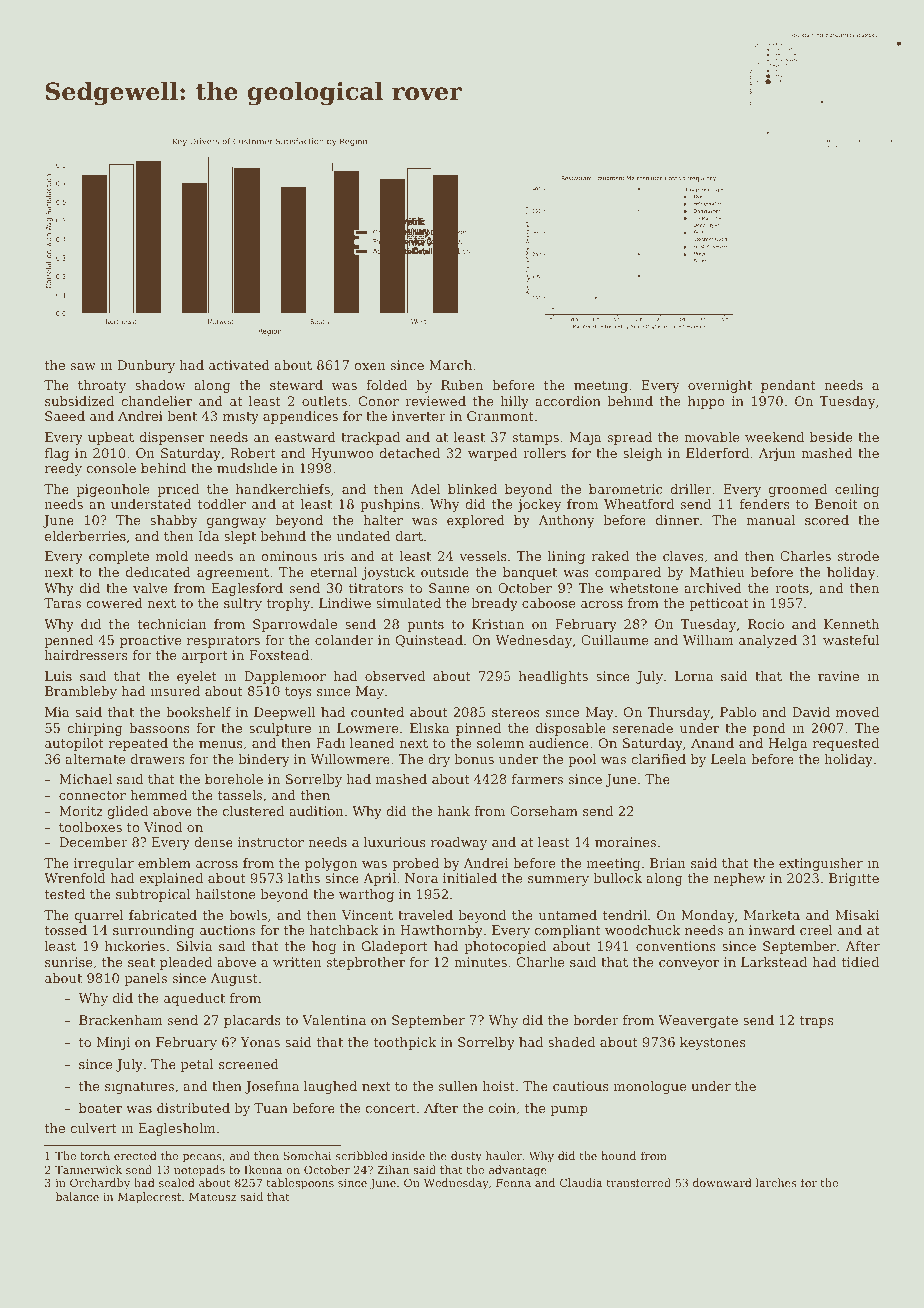 Image resolution: width=924 pixels, height=1308 pixels. Describe the element at coordinates (241, 417) in the image. I see `misty` at that location.
